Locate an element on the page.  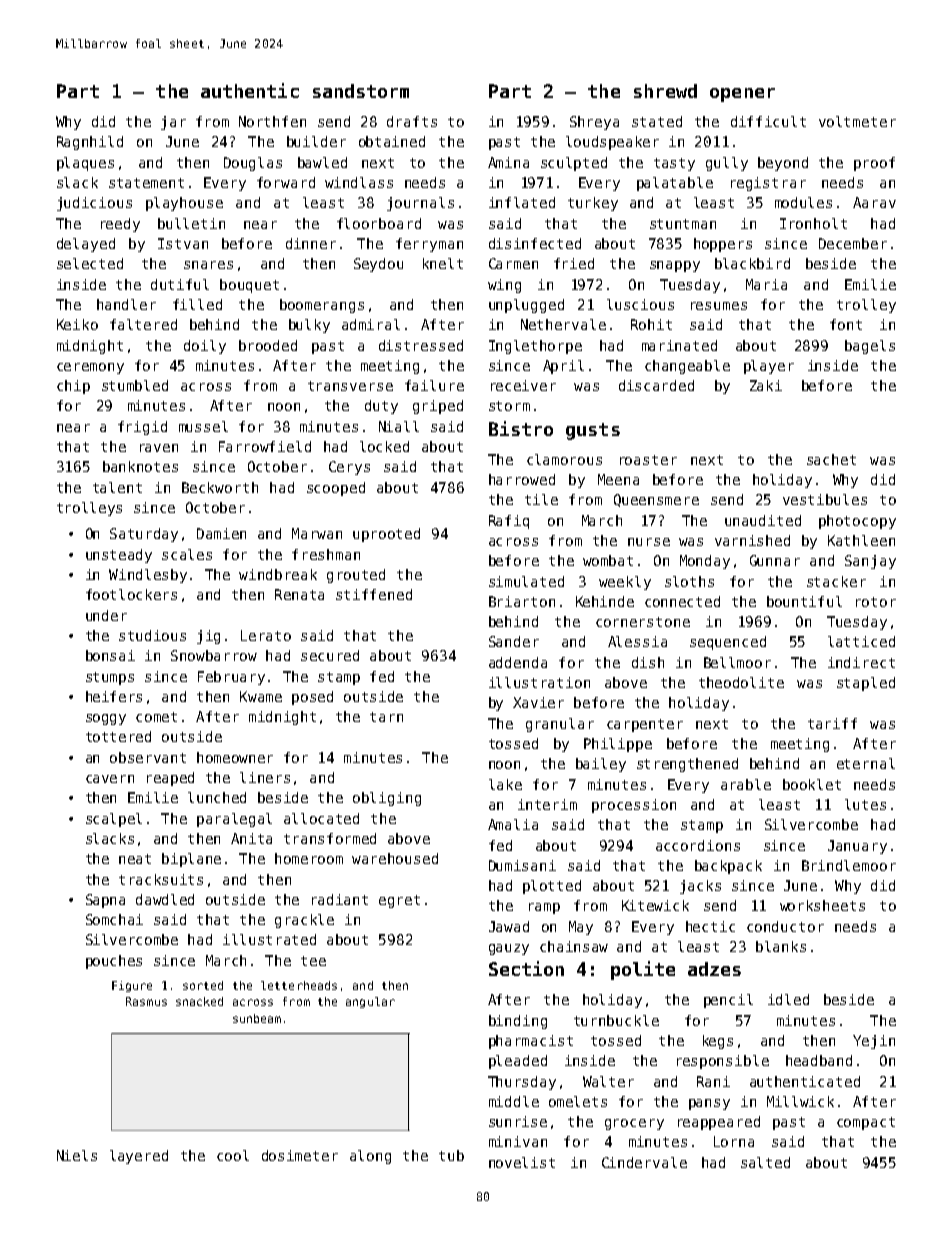
idled is located at coordinates (788, 999).
